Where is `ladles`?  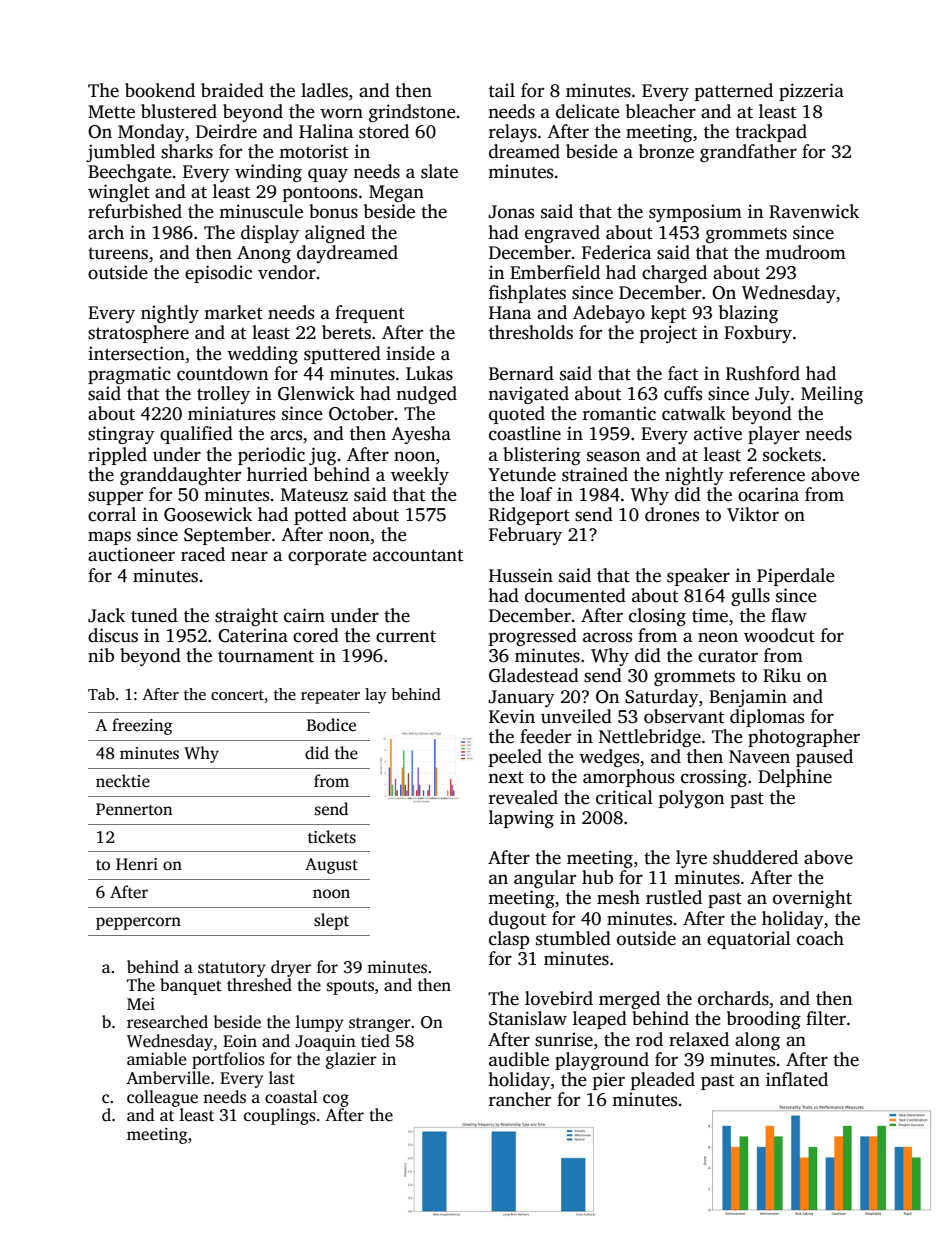 ladles is located at coordinates (324, 90).
